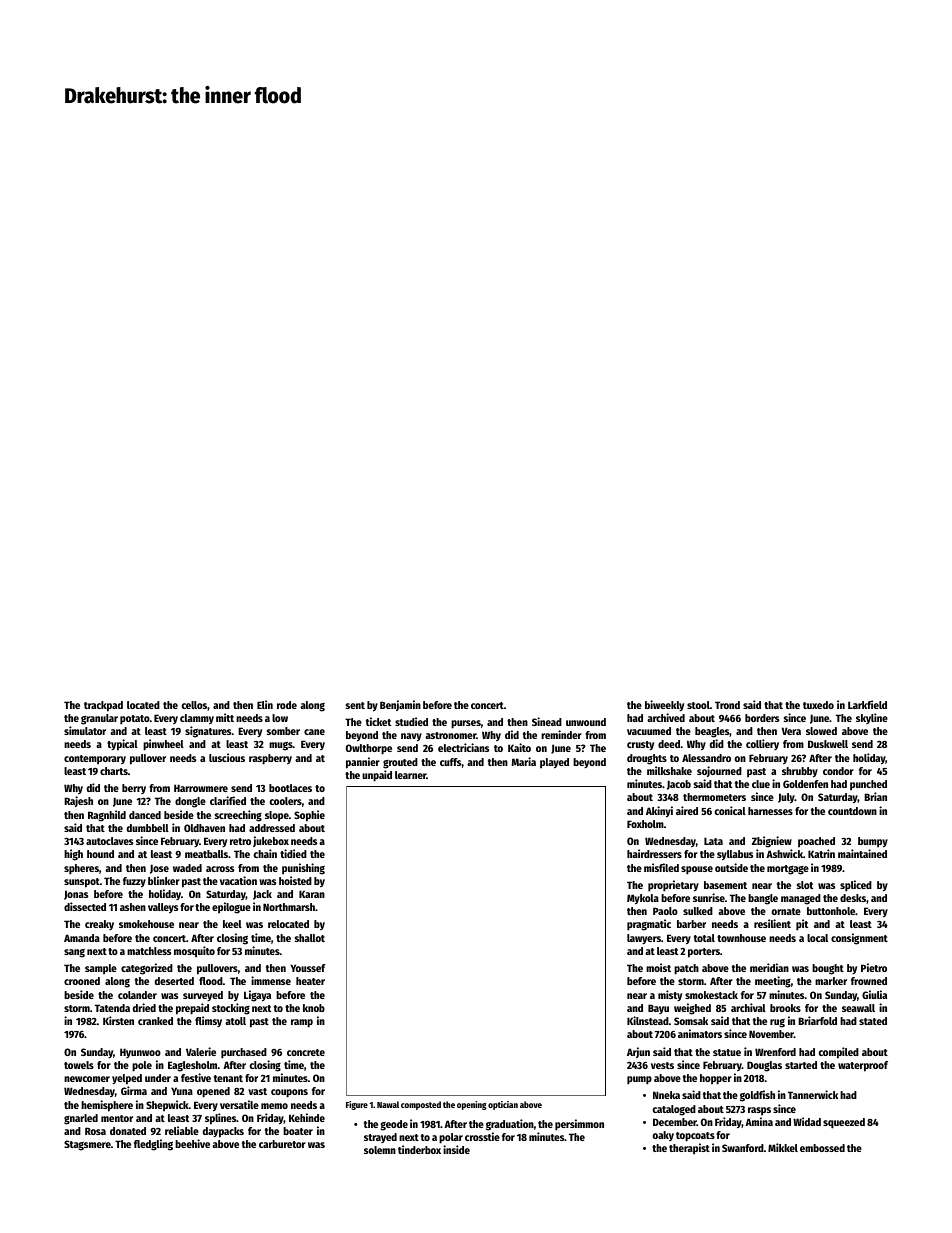 This screenshot has width=952, height=1233. Describe the element at coordinates (99, 719) in the screenshot. I see `granular` at that location.
